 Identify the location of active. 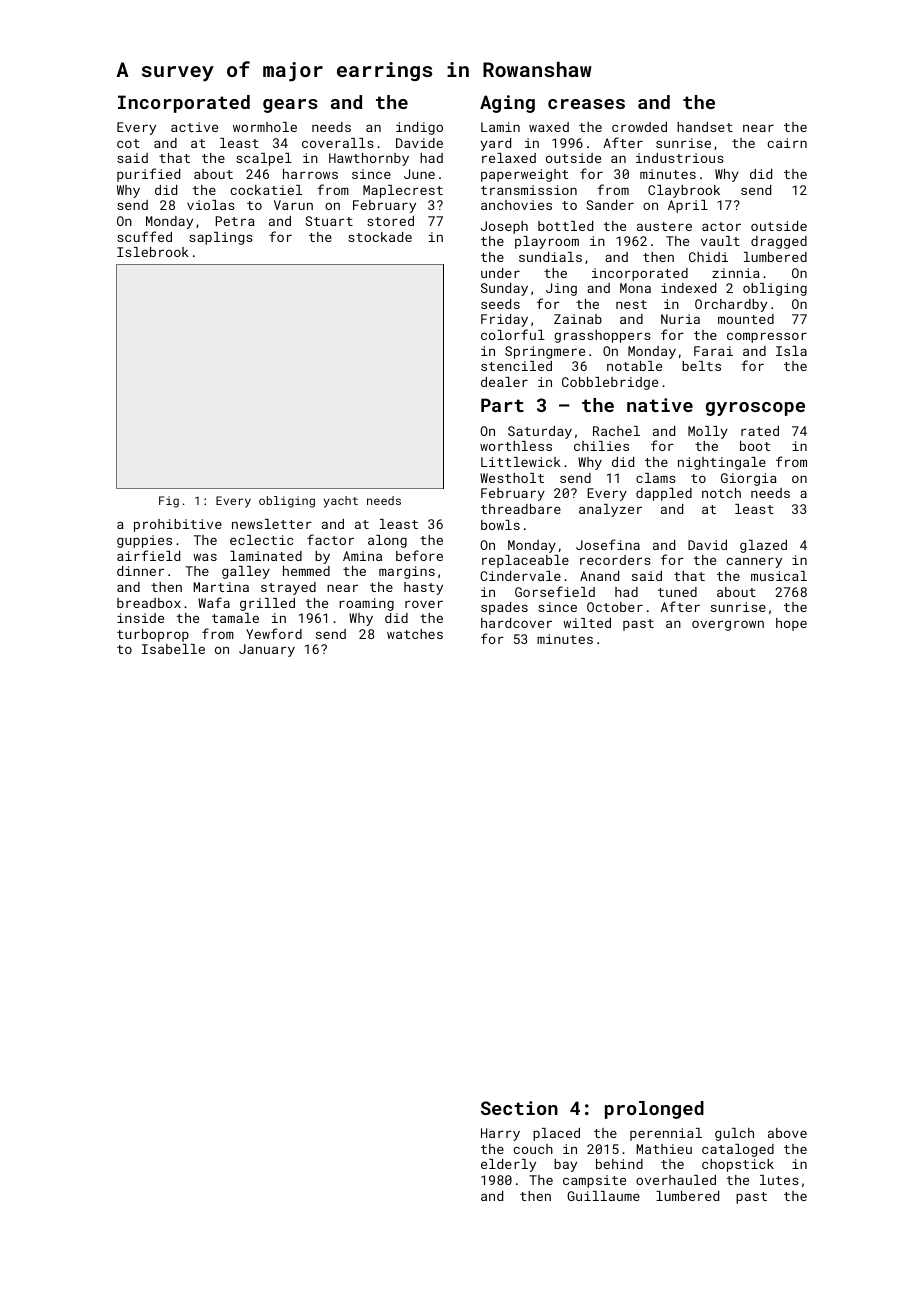
(194, 127).
